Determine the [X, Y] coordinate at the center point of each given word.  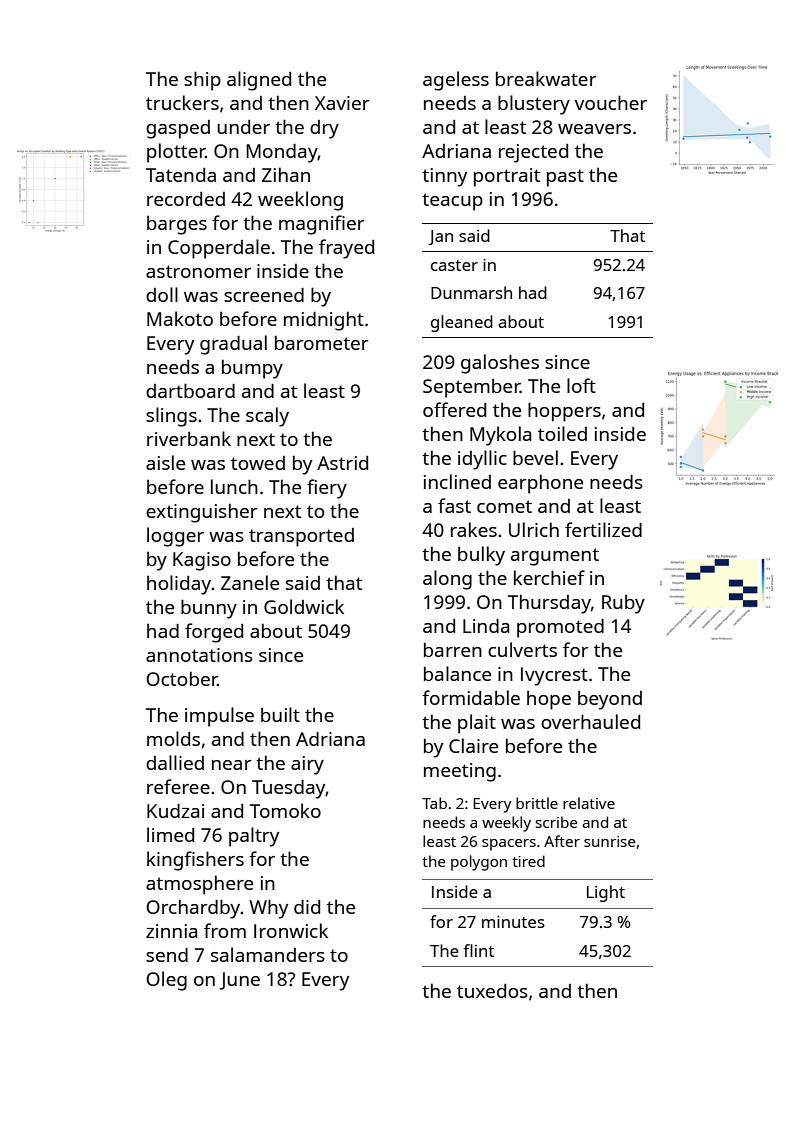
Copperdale [219, 249]
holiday [179, 585]
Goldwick [304, 606]
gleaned [462, 323]
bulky [481, 556]
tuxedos [492, 991]
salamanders [268, 954]
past [565, 178]
